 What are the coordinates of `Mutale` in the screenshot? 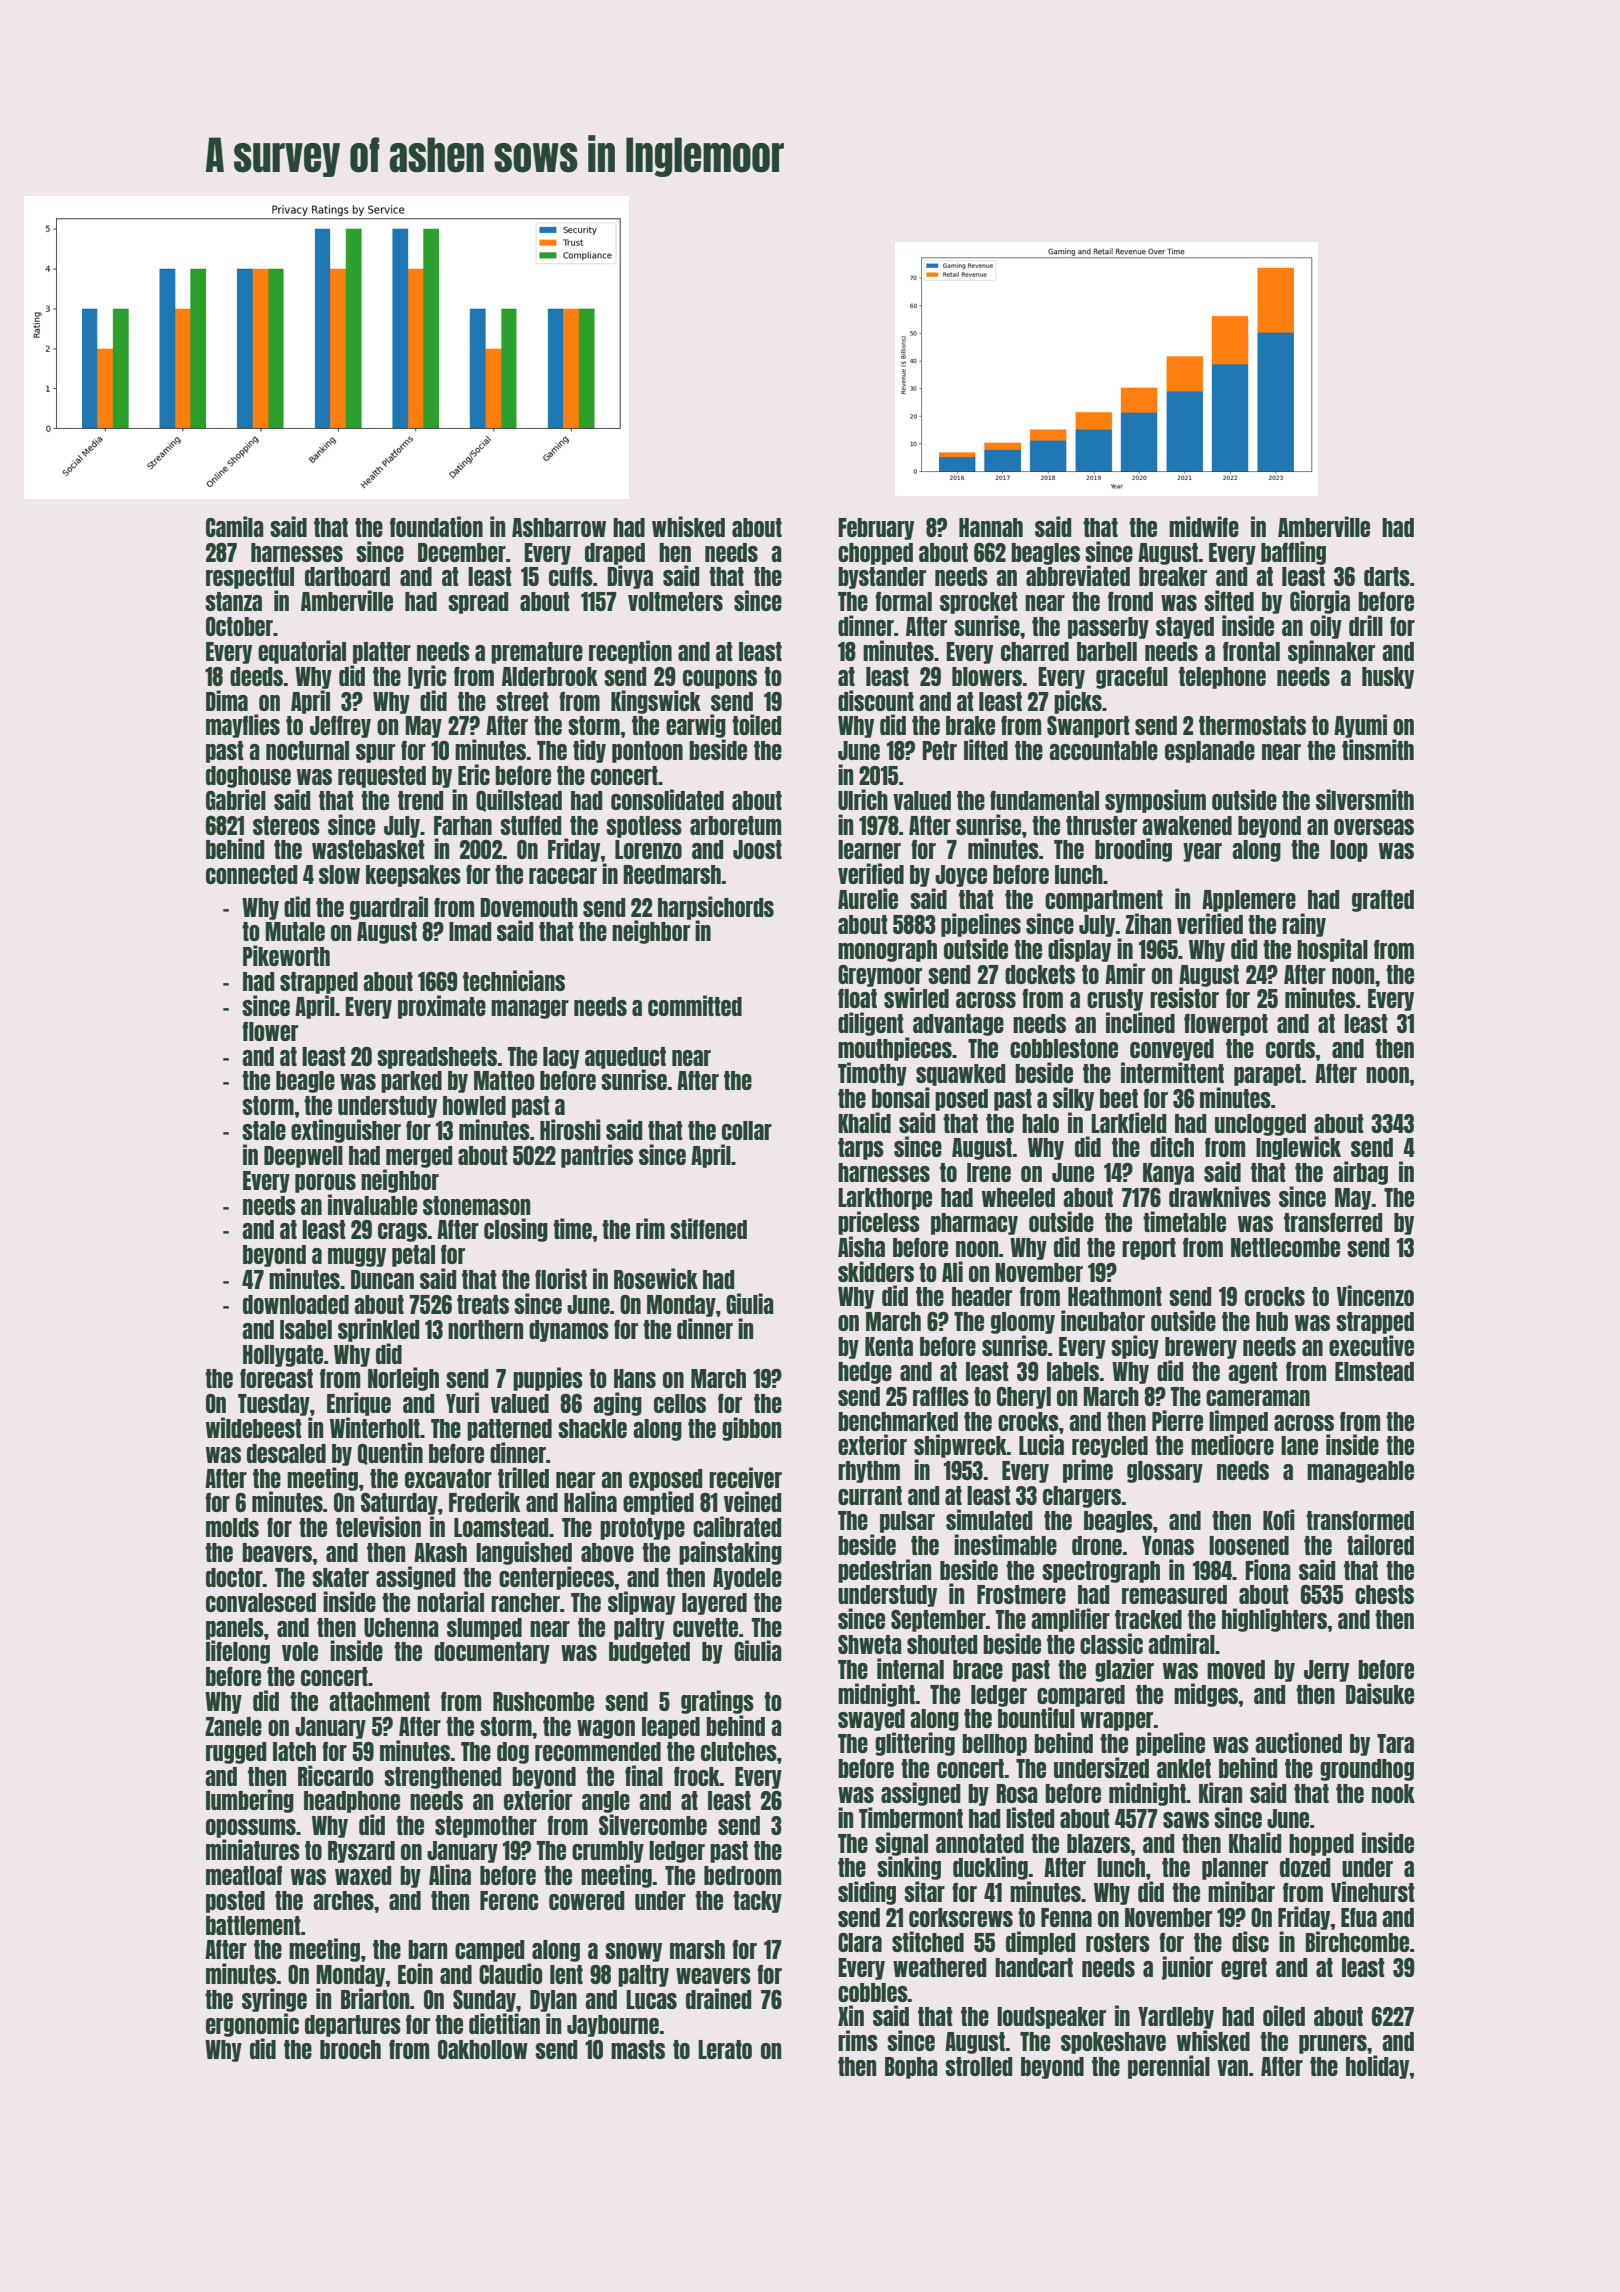 It's located at (295, 931).
